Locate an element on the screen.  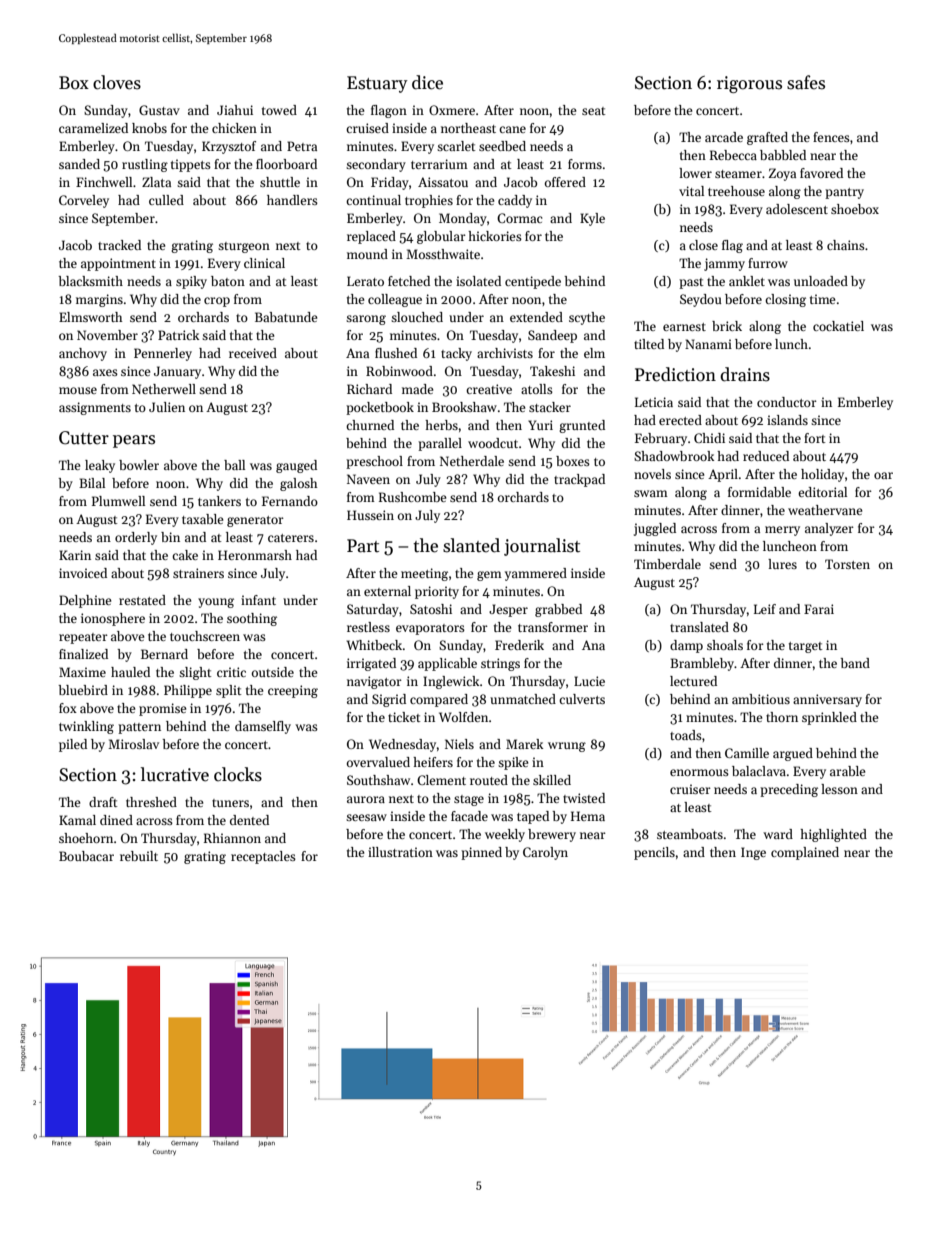
cloves is located at coordinates (117, 82).
